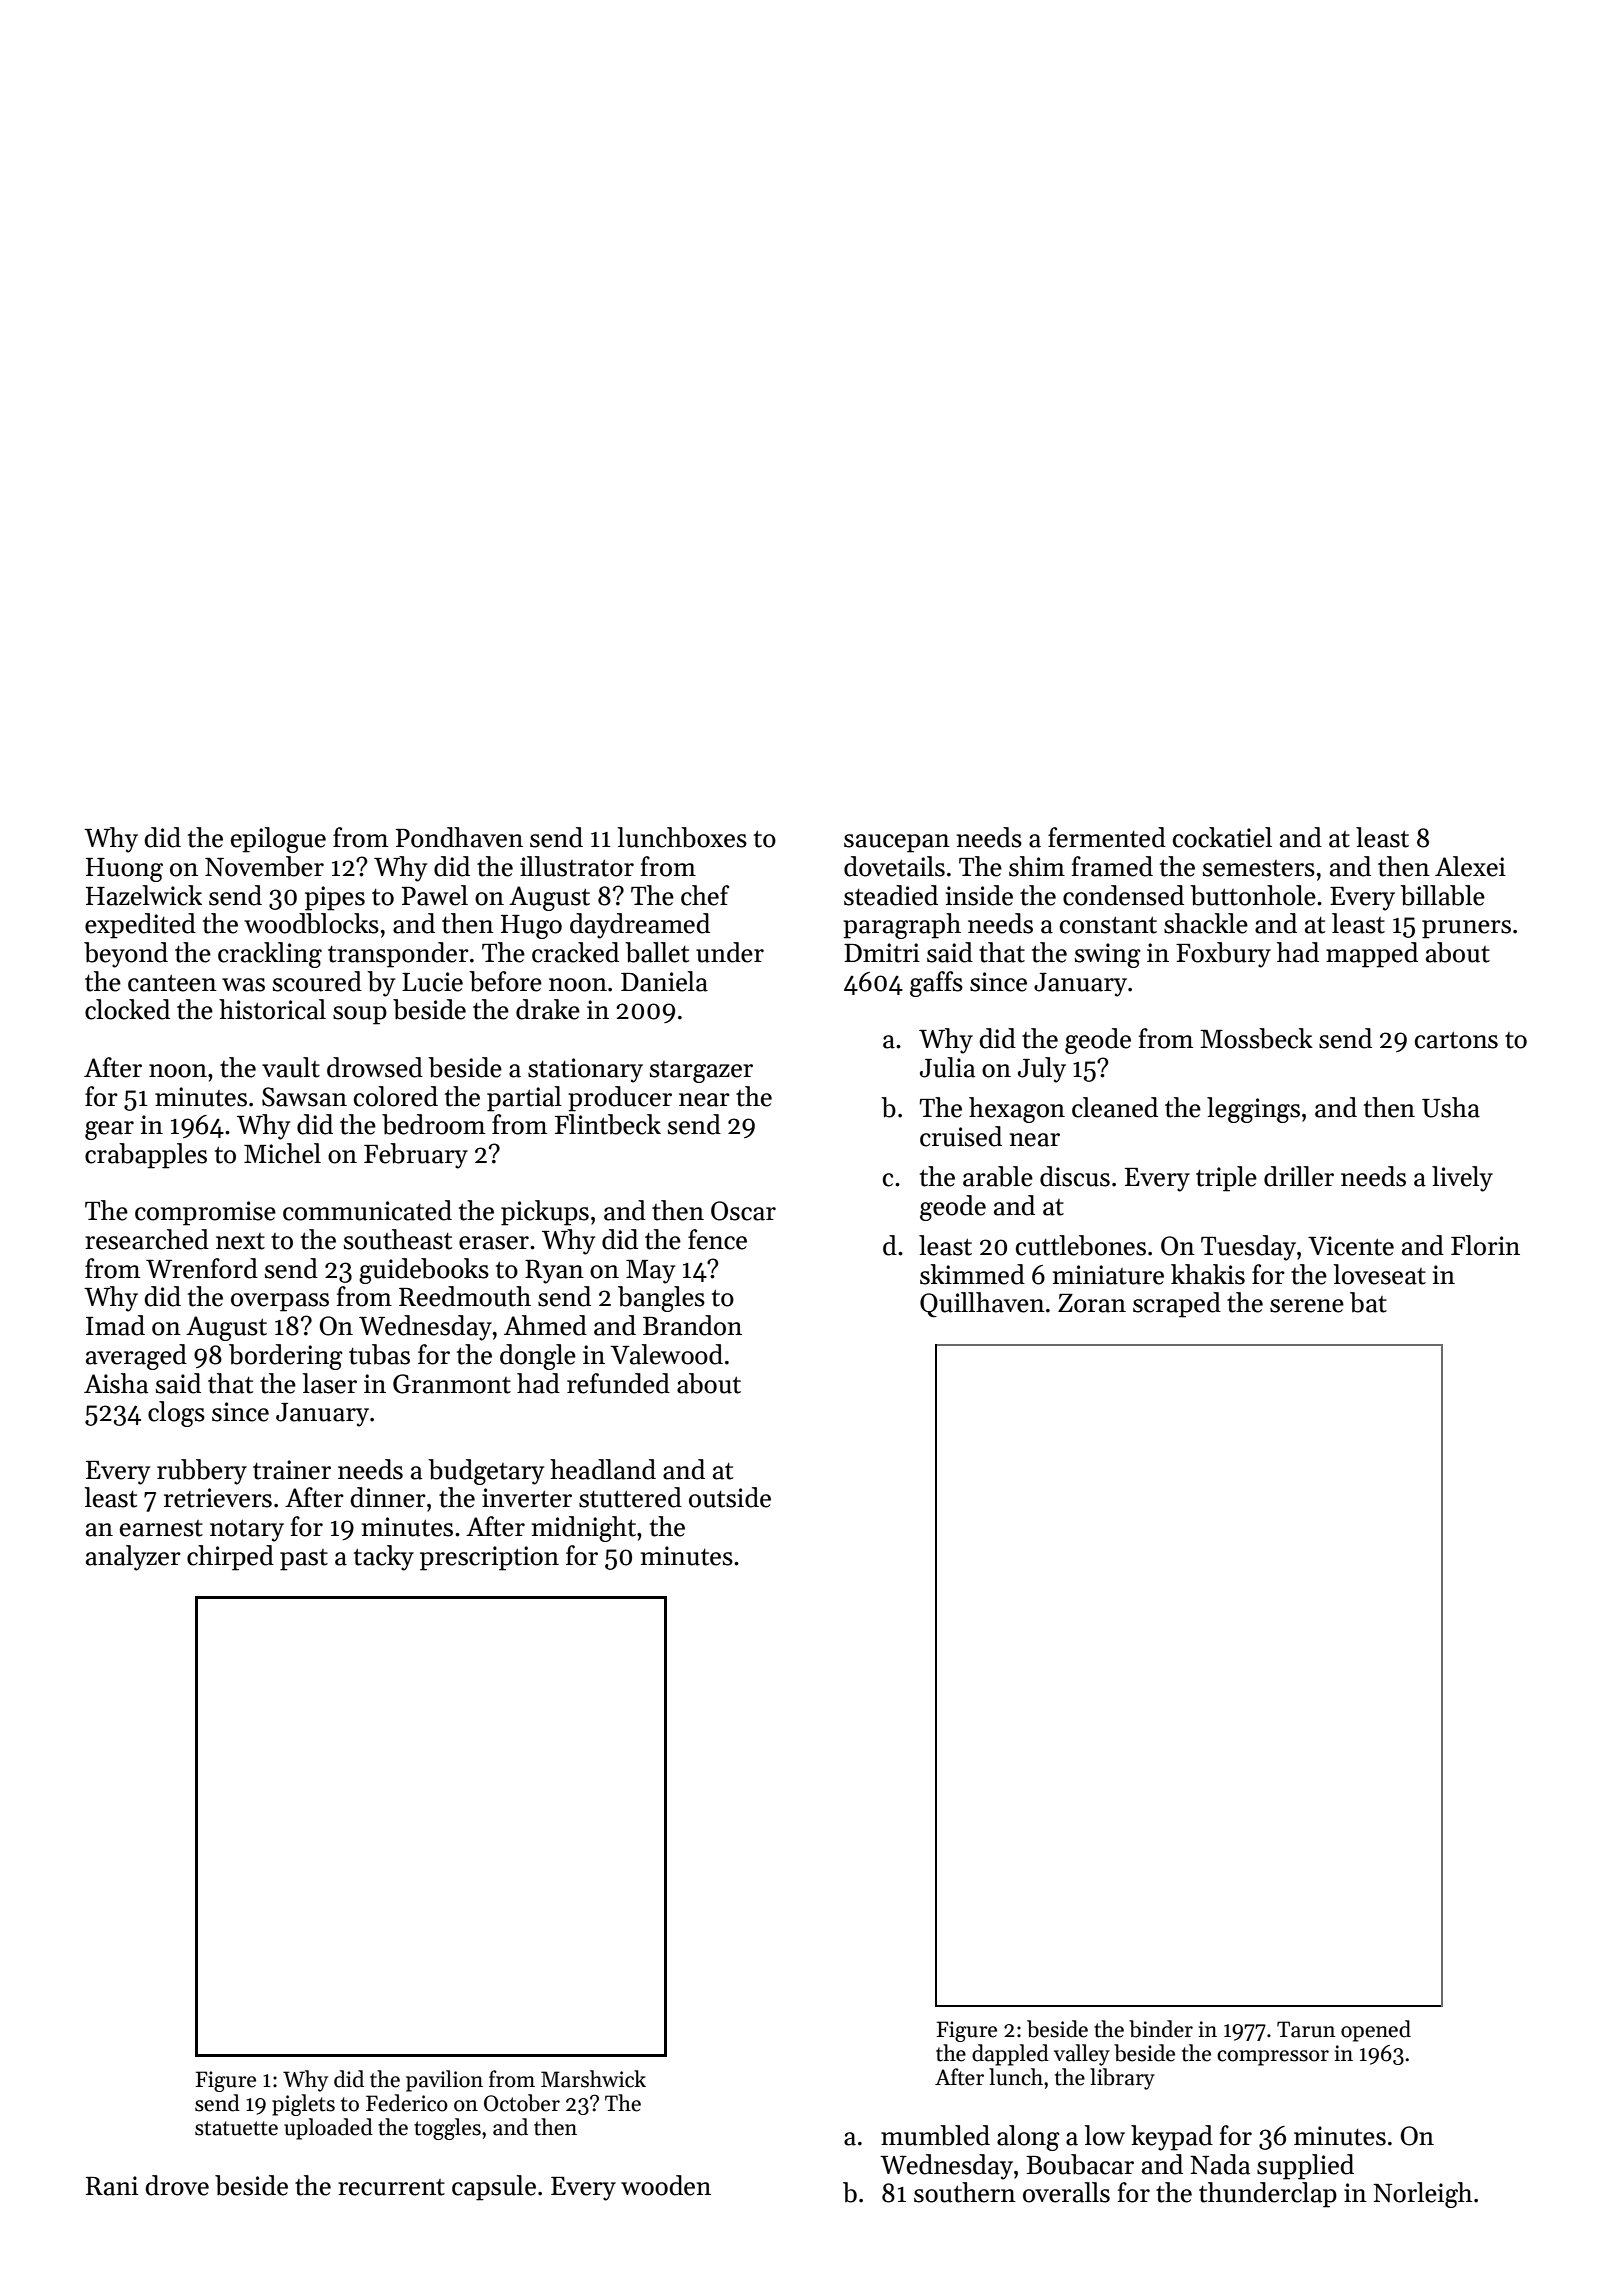 The width and height of the screenshot is (1620, 2292). I want to click on statuette, so click(236, 2128).
